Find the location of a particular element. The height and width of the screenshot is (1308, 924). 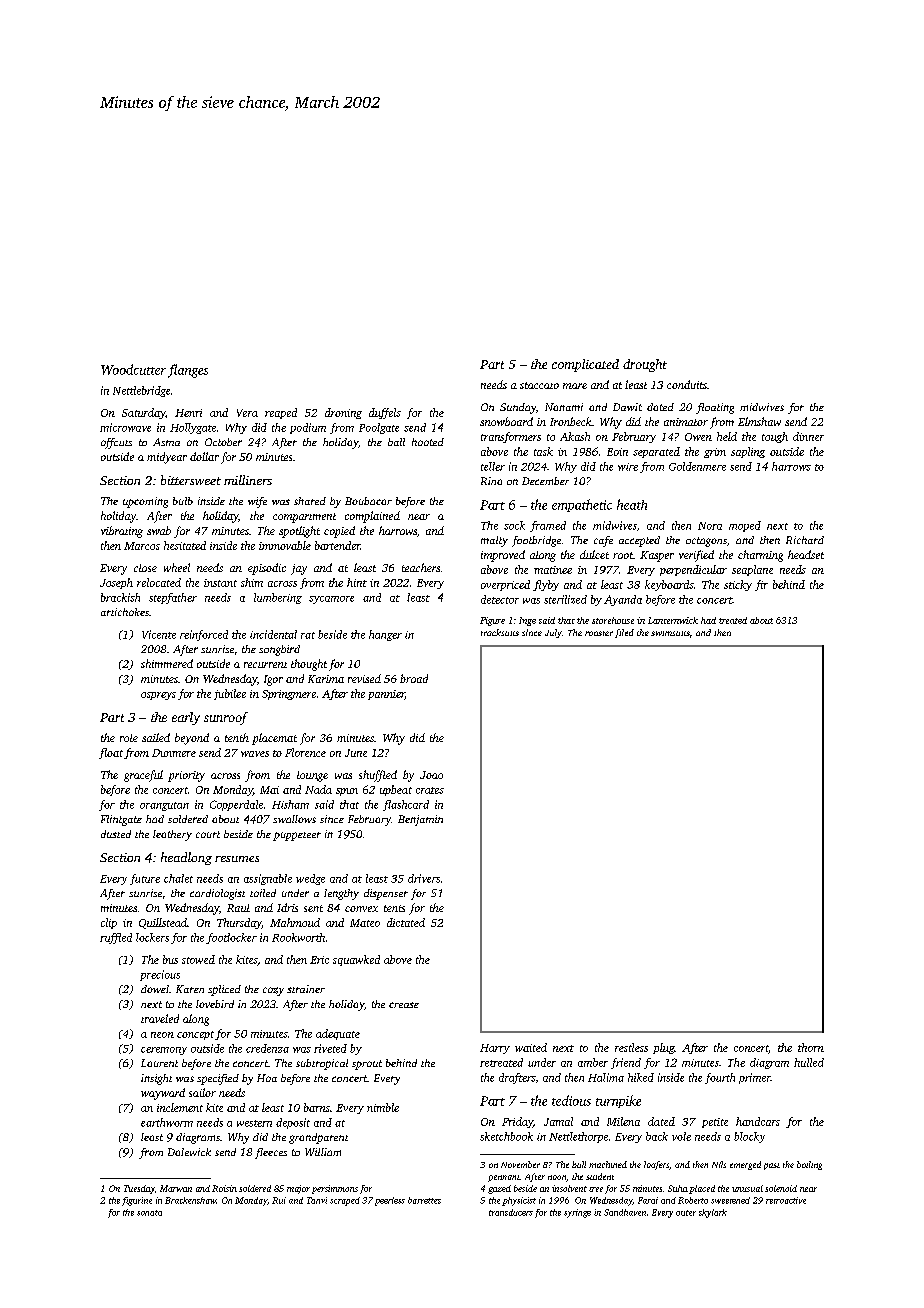

outer is located at coordinates (686, 1213).
